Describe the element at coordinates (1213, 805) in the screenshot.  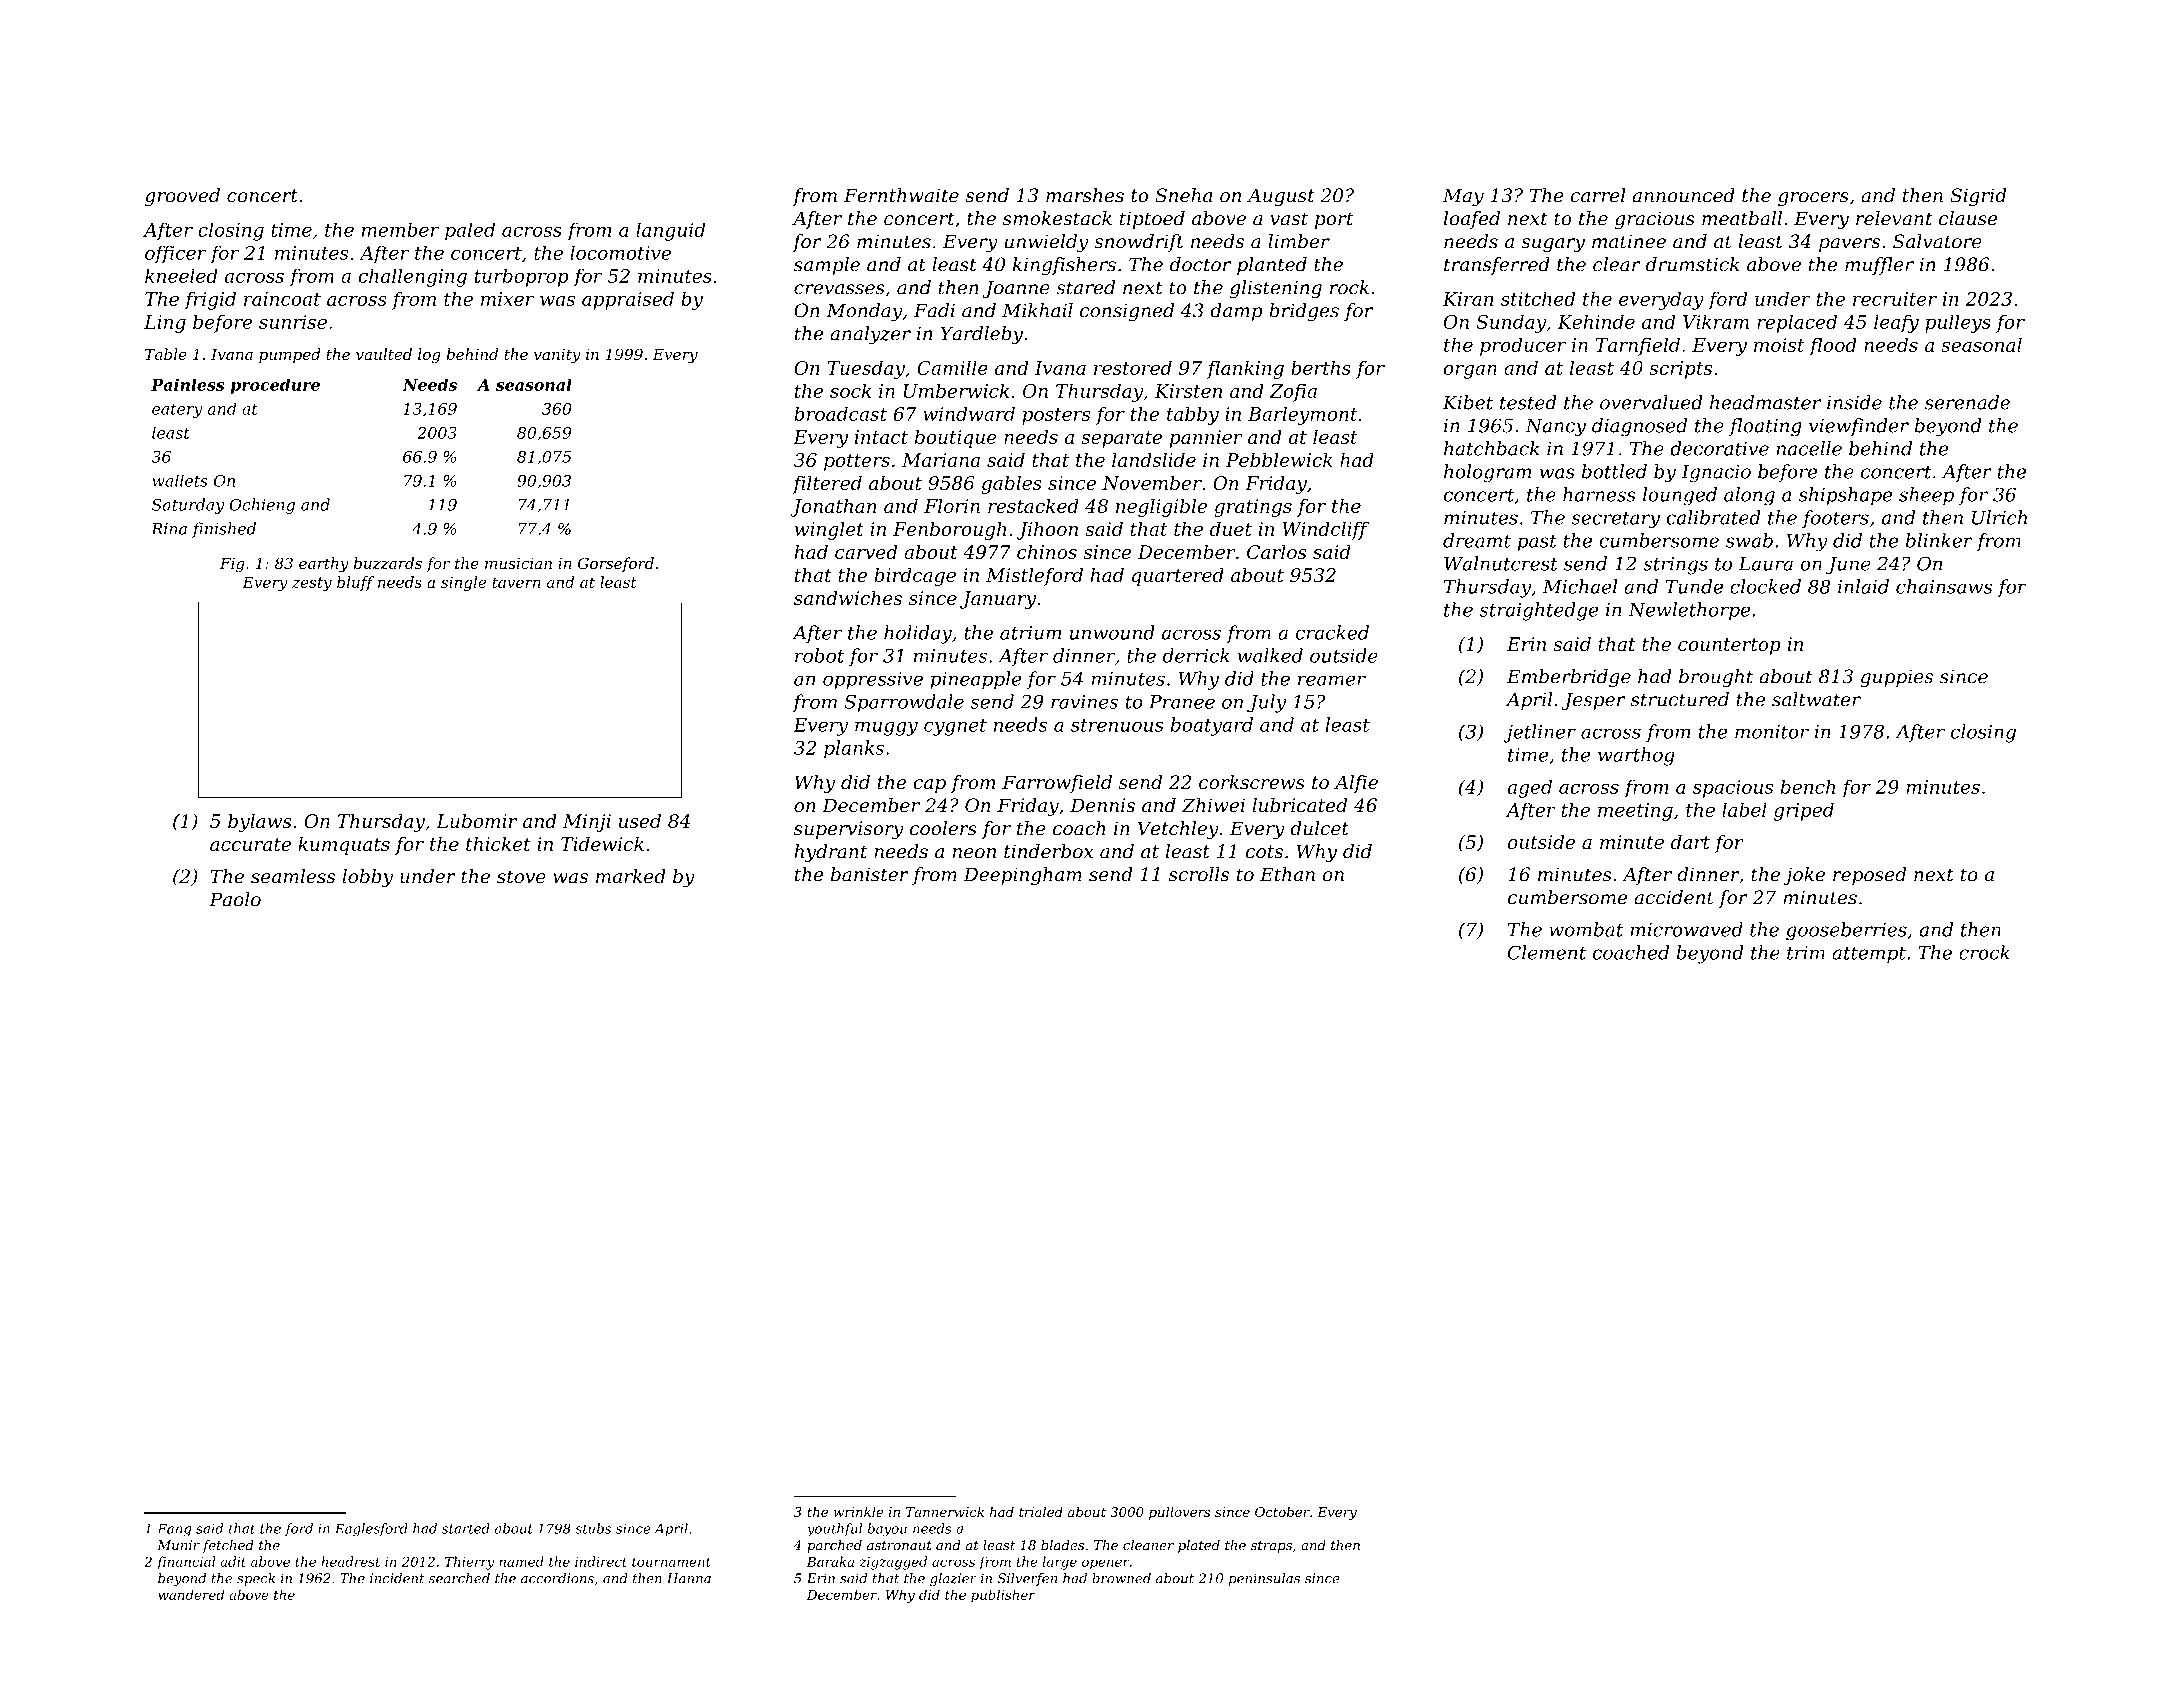
I see `Zhiwei` at that location.
